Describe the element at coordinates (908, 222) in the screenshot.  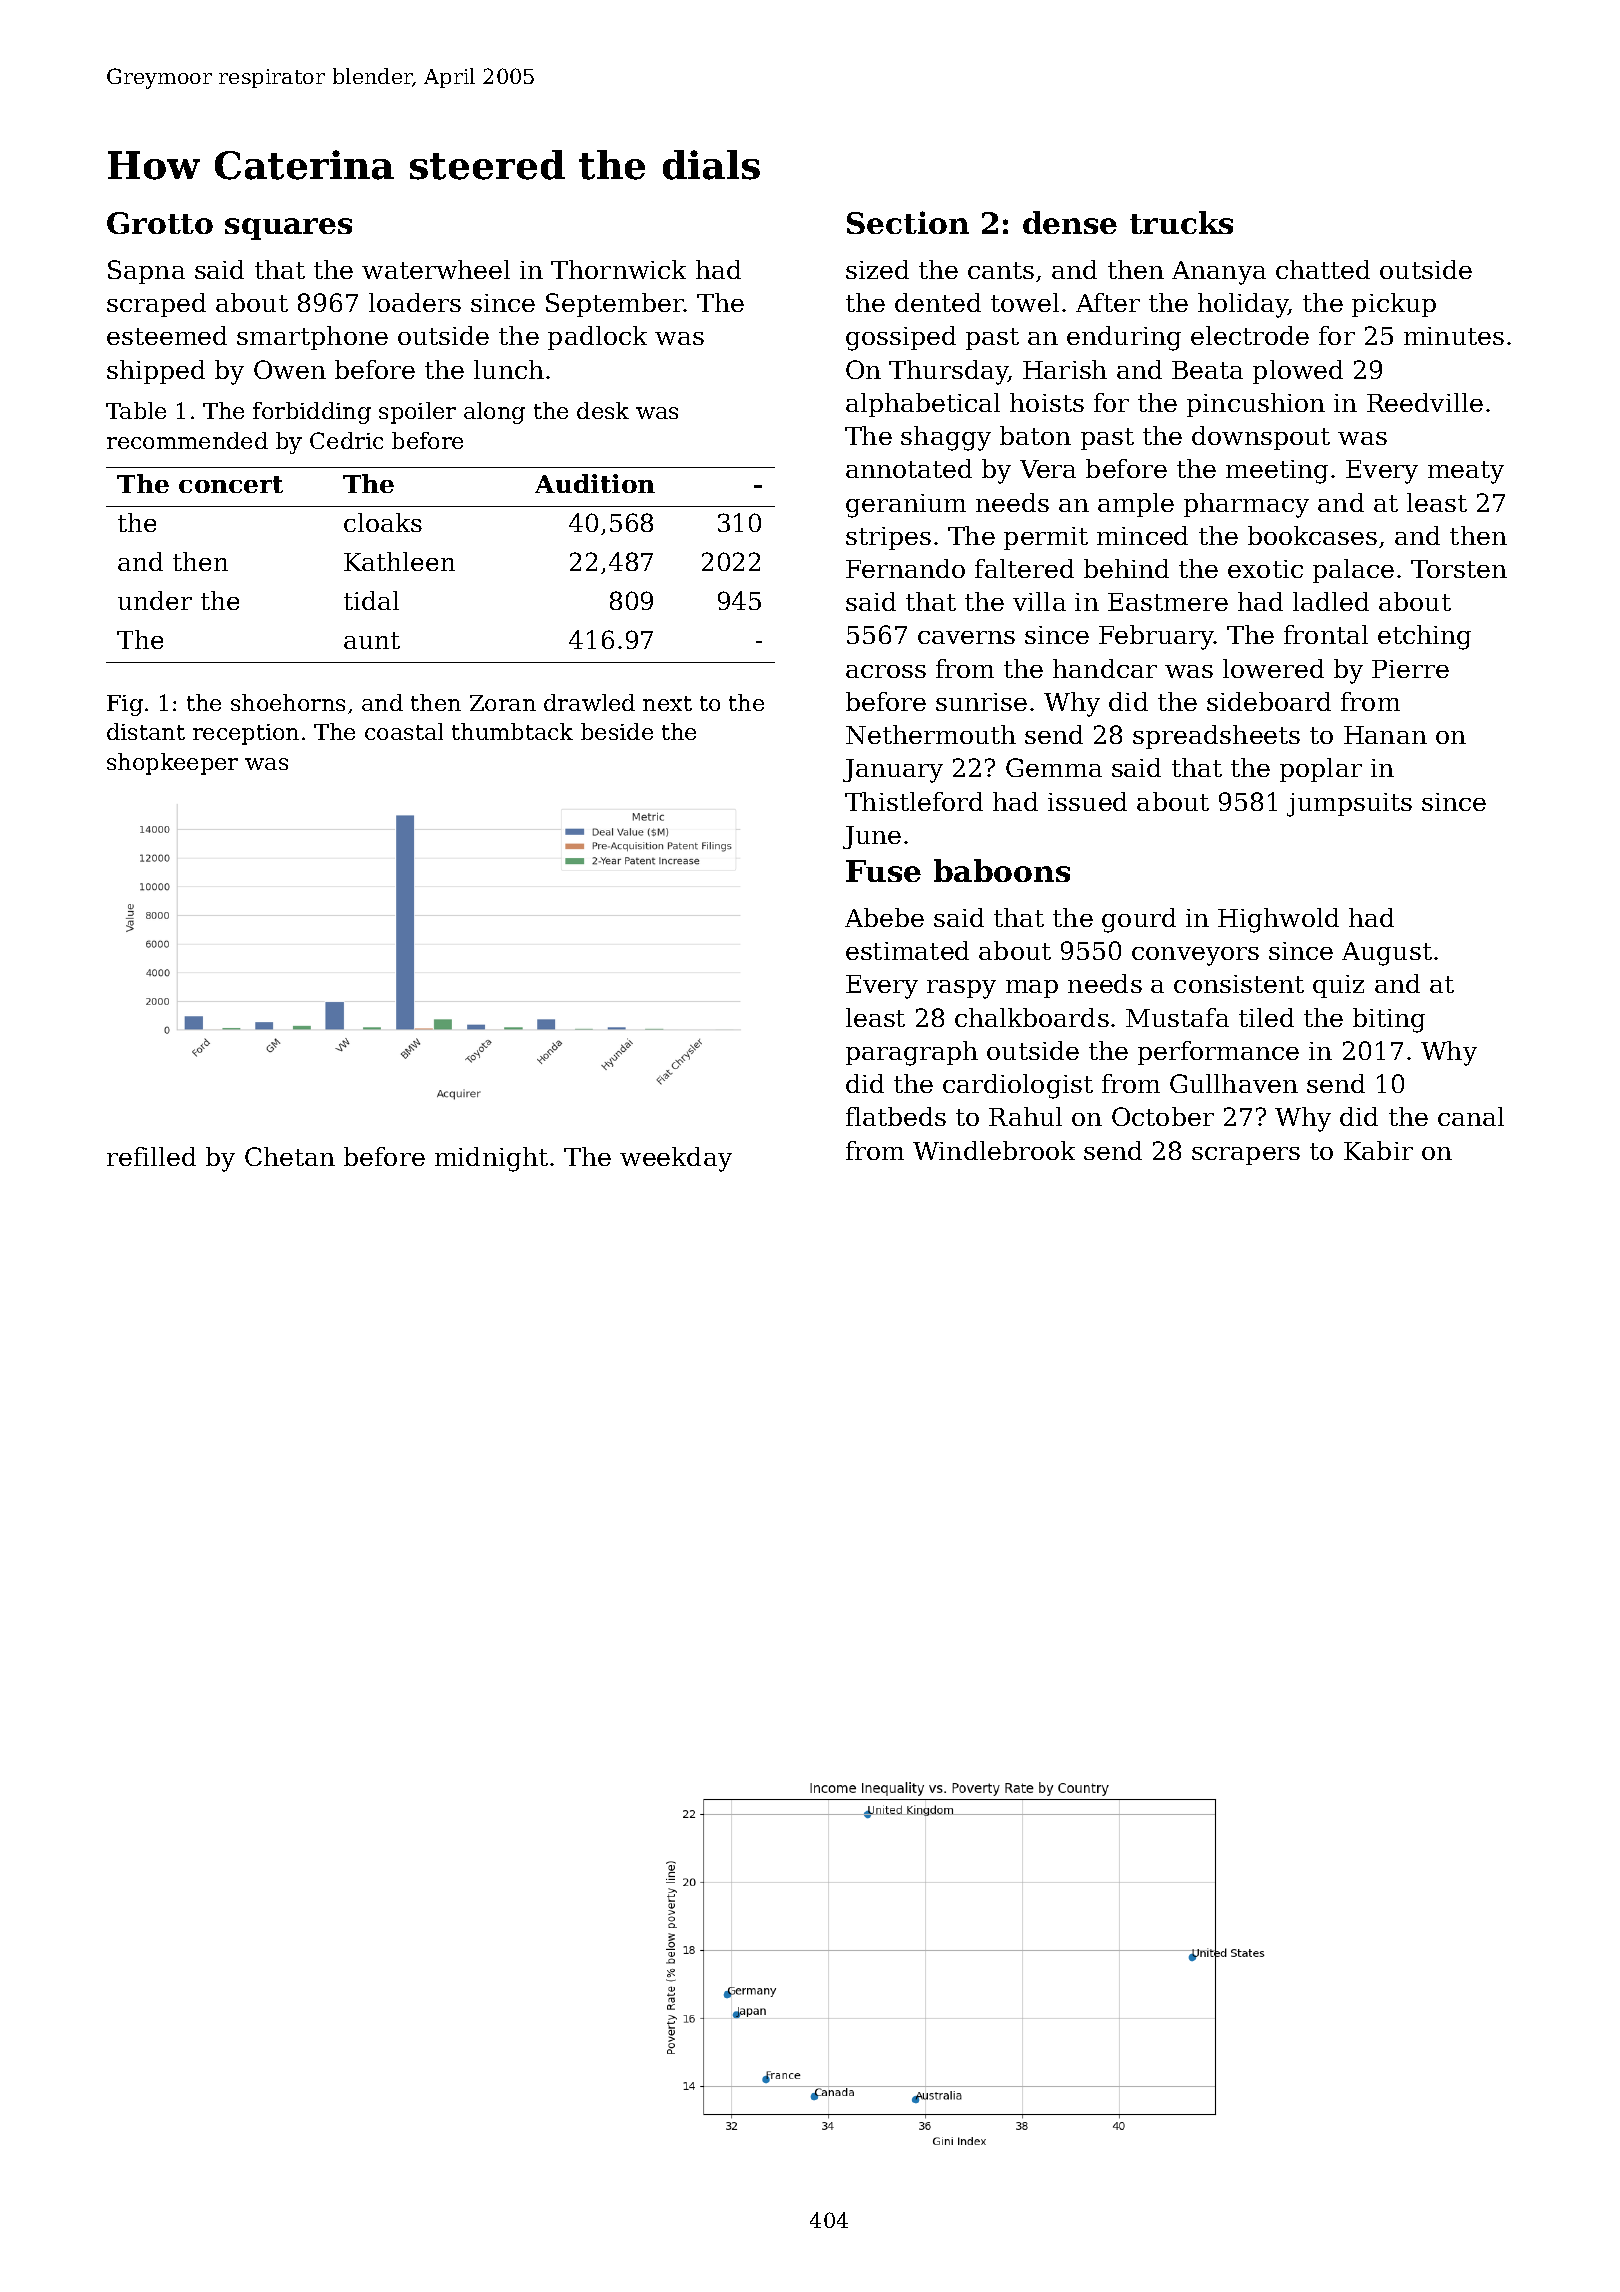
I see `Section` at that location.
